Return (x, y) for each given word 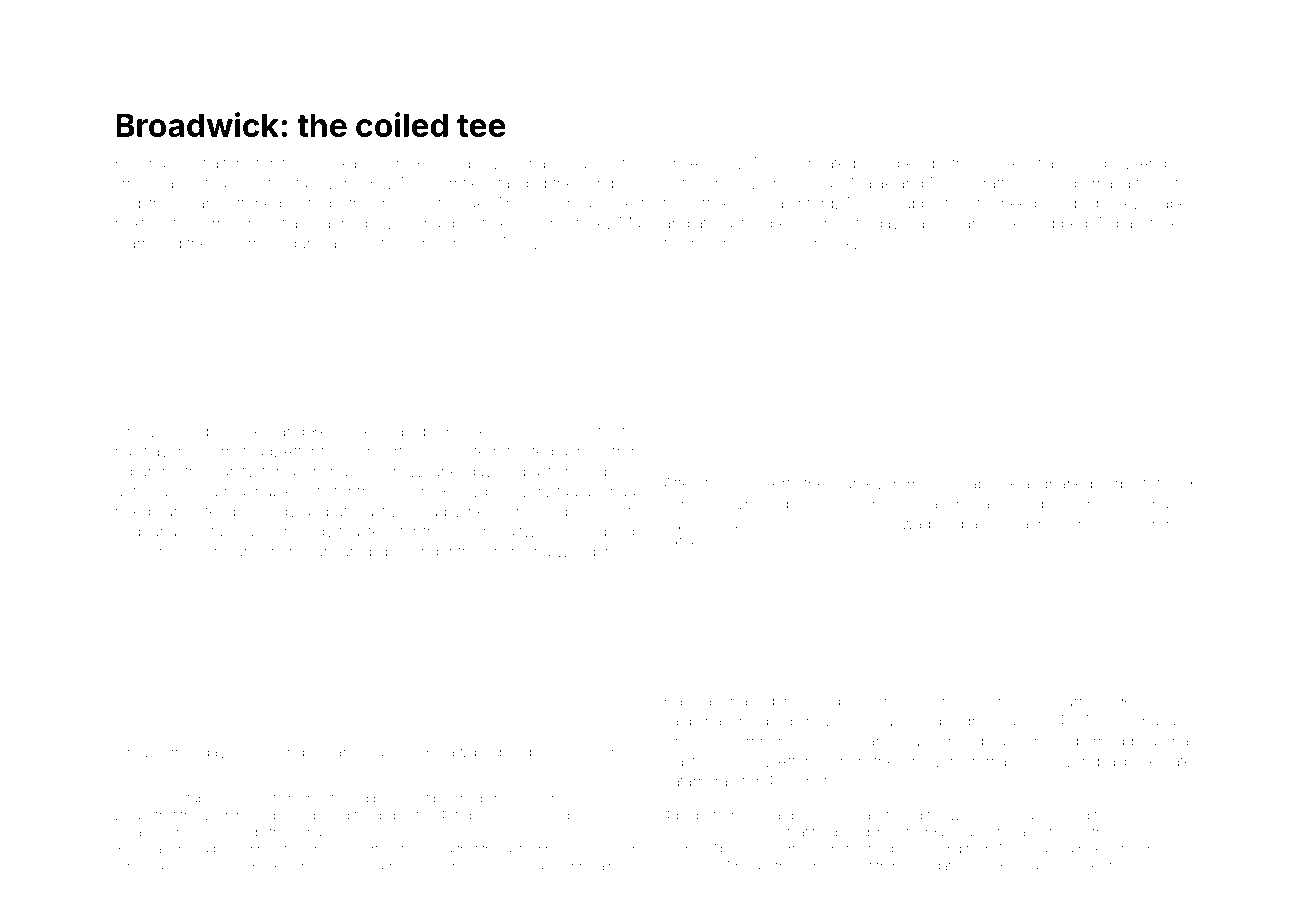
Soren (1172, 701)
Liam (255, 752)
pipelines (560, 432)
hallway (142, 452)
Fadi (629, 471)
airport (1125, 485)
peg (779, 723)
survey (859, 486)
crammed (148, 243)
